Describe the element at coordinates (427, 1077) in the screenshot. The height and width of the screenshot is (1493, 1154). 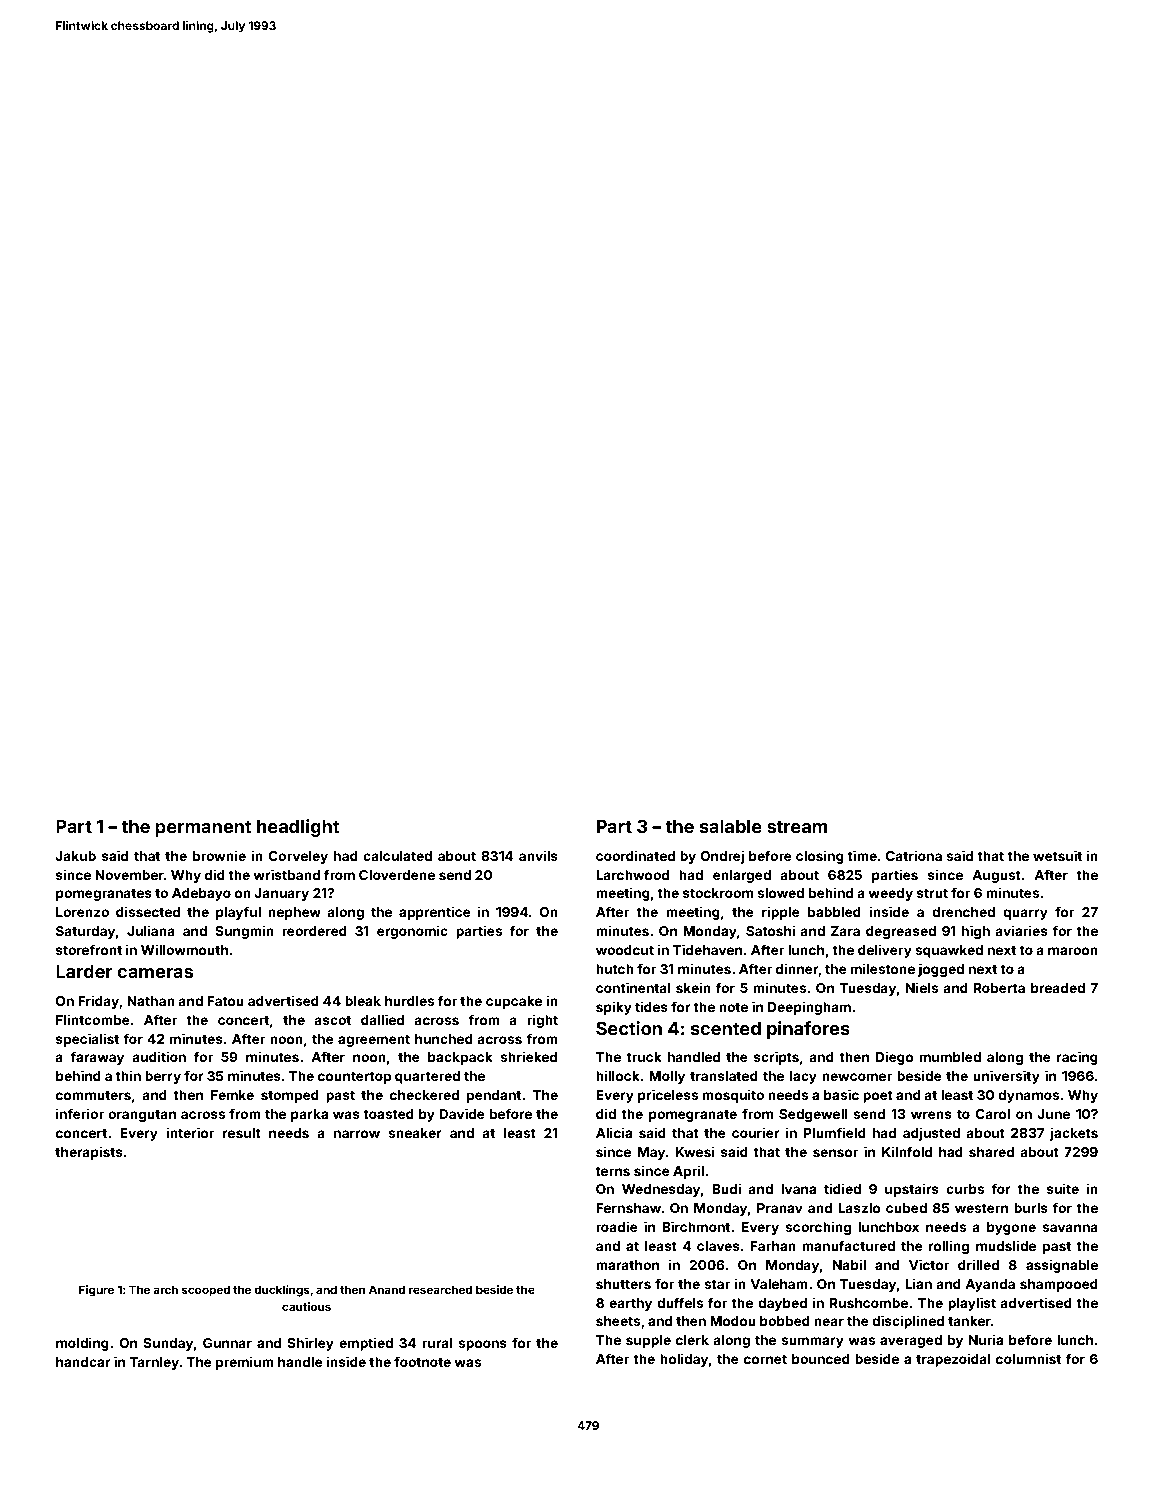
I see `quartered` at that location.
